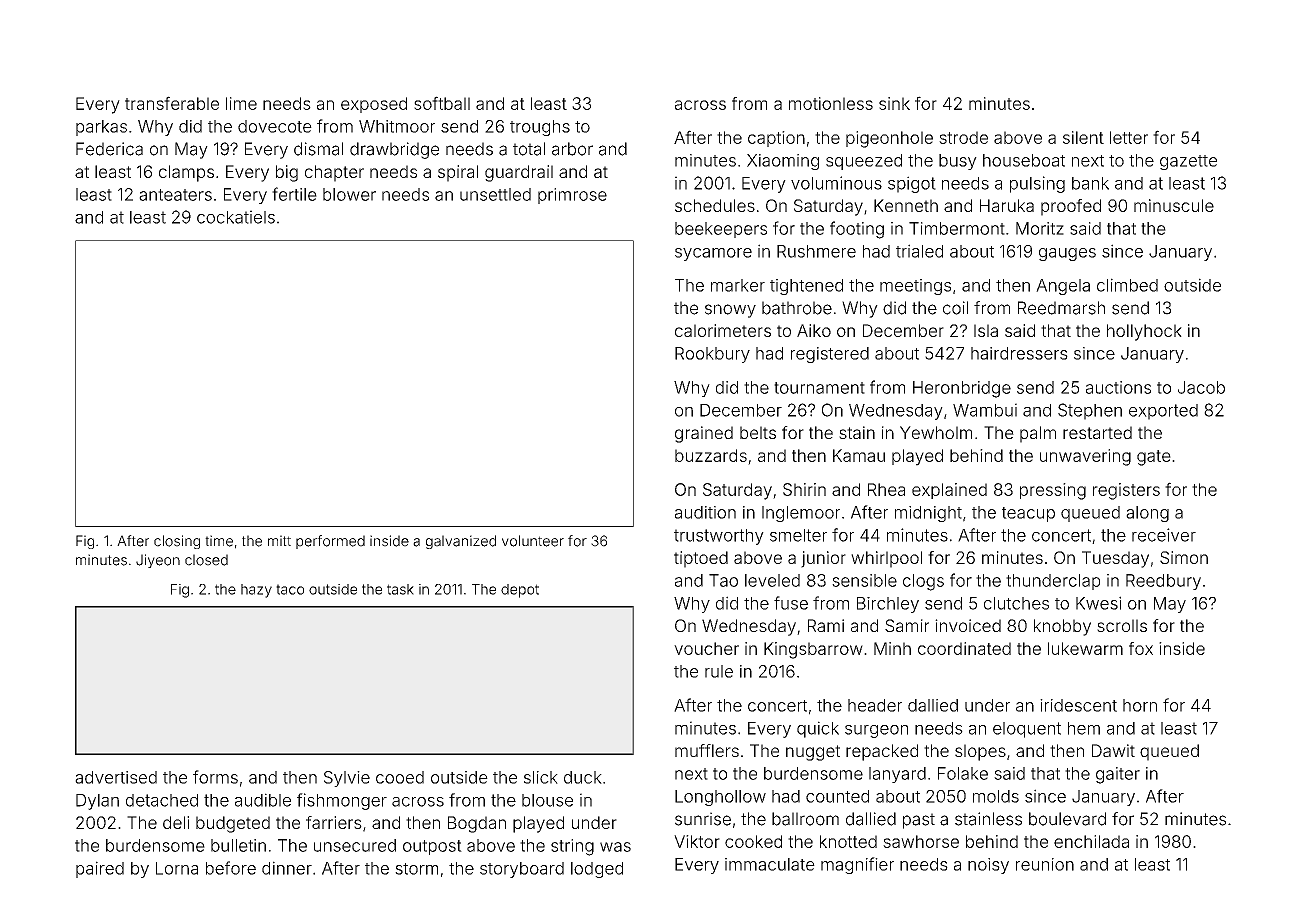  What do you see at coordinates (1140, 705) in the document?
I see `horn` at bounding box center [1140, 705].
